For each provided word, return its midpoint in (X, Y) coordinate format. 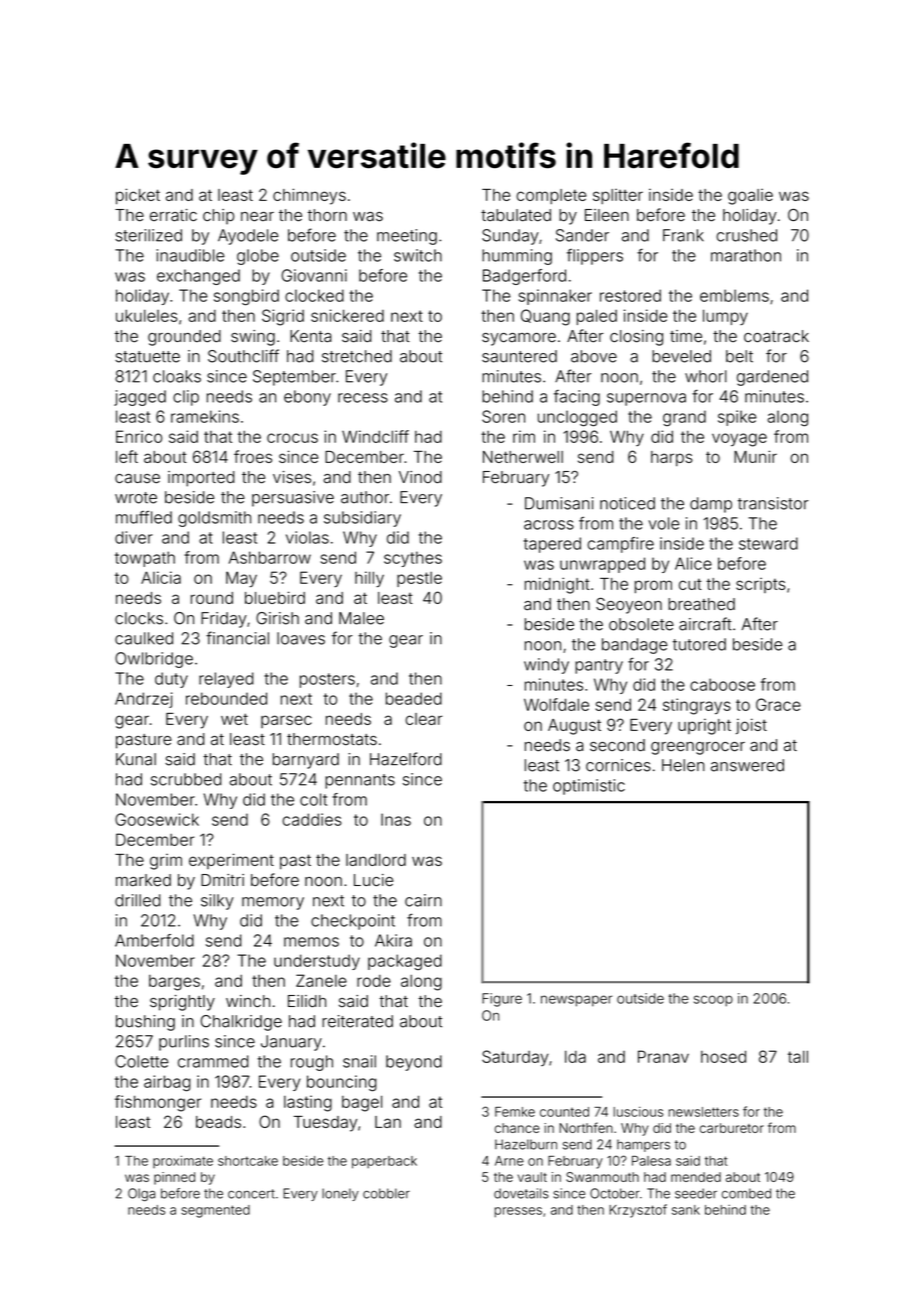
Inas (396, 819)
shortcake (248, 1161)
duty (171, 680)
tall (798, 1056)
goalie (750, 197)
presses (518, 1212)
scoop (713, 1001)
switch (418, 255)
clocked (314, 295)
